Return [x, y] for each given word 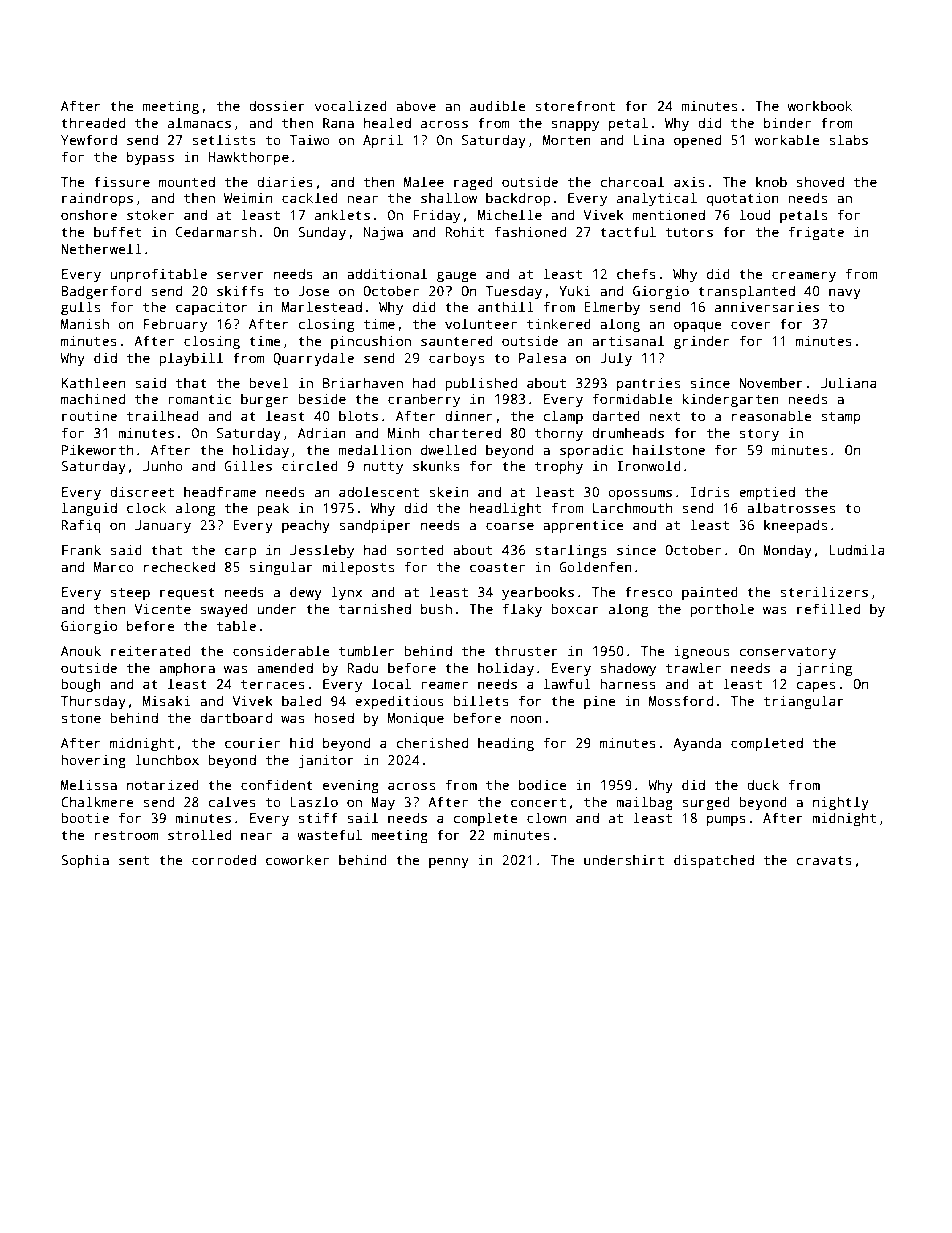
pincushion [371, 342]
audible [498, 105]
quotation [743, 199]
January [163, 526]
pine [600, 702]
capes [815, 686]
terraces [273, 684]
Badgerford [101, 292]
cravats [824, 860]
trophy [559, 467]
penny [449, 862]
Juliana [848, 382]
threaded [93, 122]
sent [134, 860]
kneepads [795, 526]
